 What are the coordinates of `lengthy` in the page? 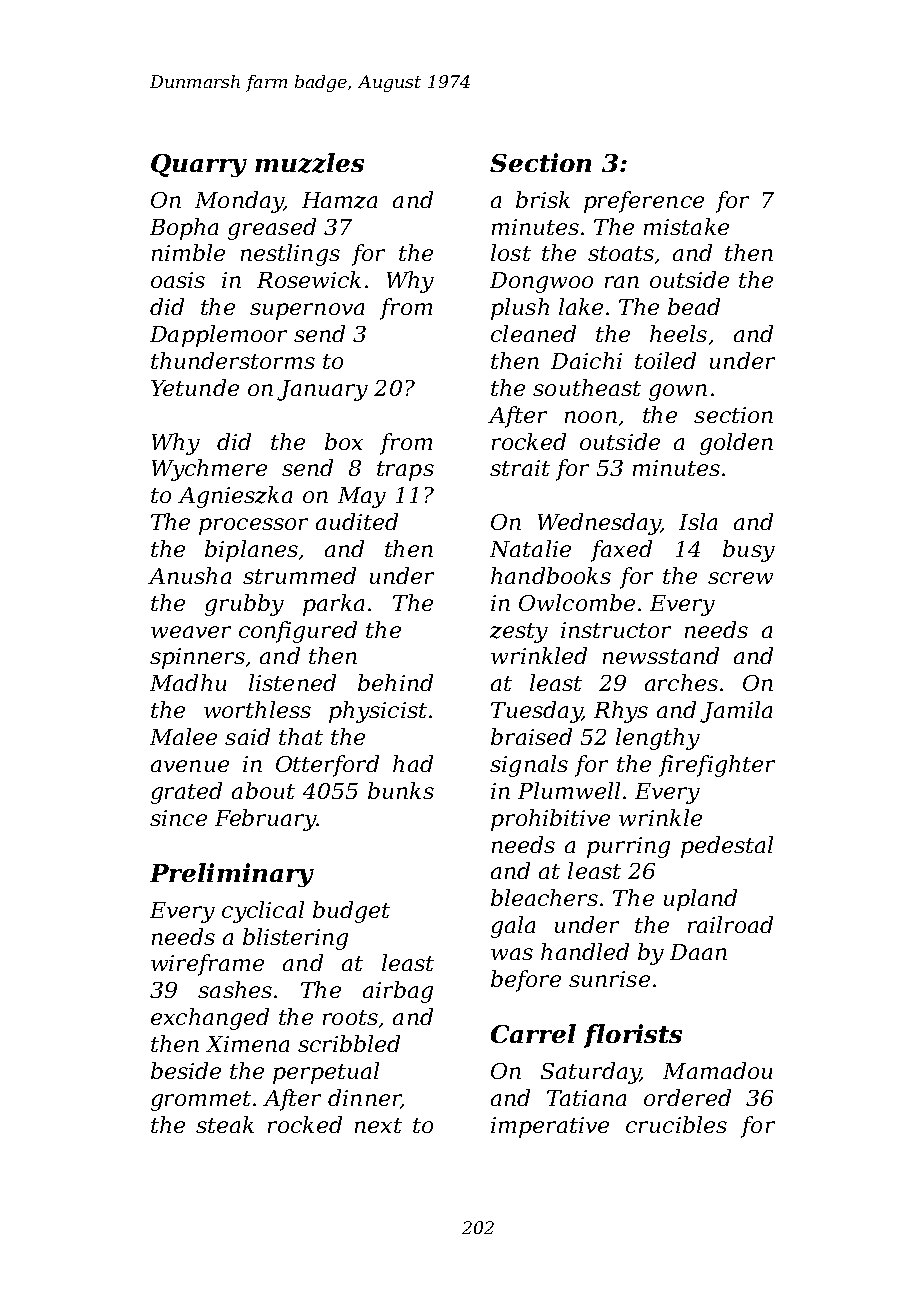 It's located at (658, 739).
